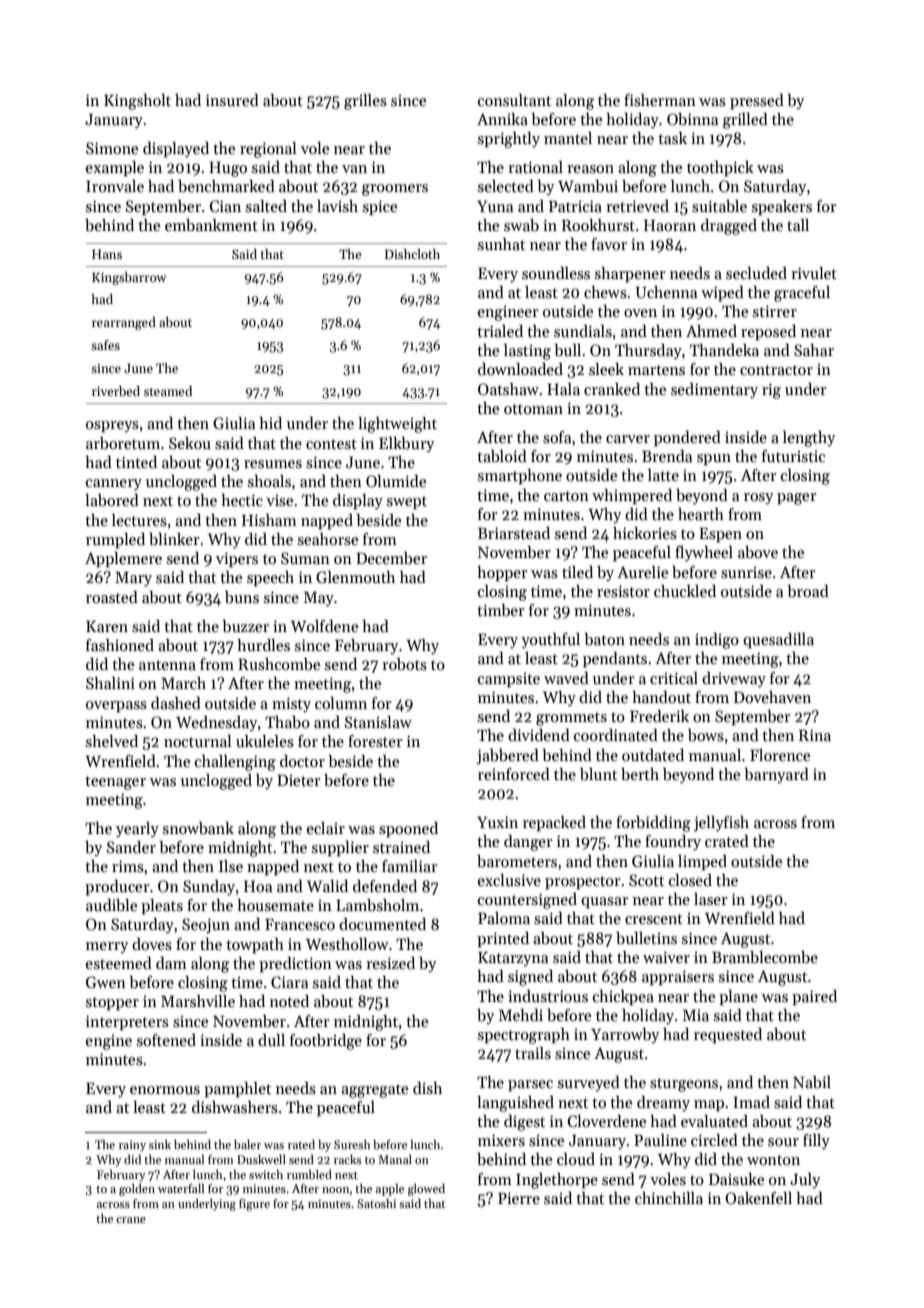 The width and height of the page is (924, 1308). I want to click on Pierre, so click(519, 1198).
